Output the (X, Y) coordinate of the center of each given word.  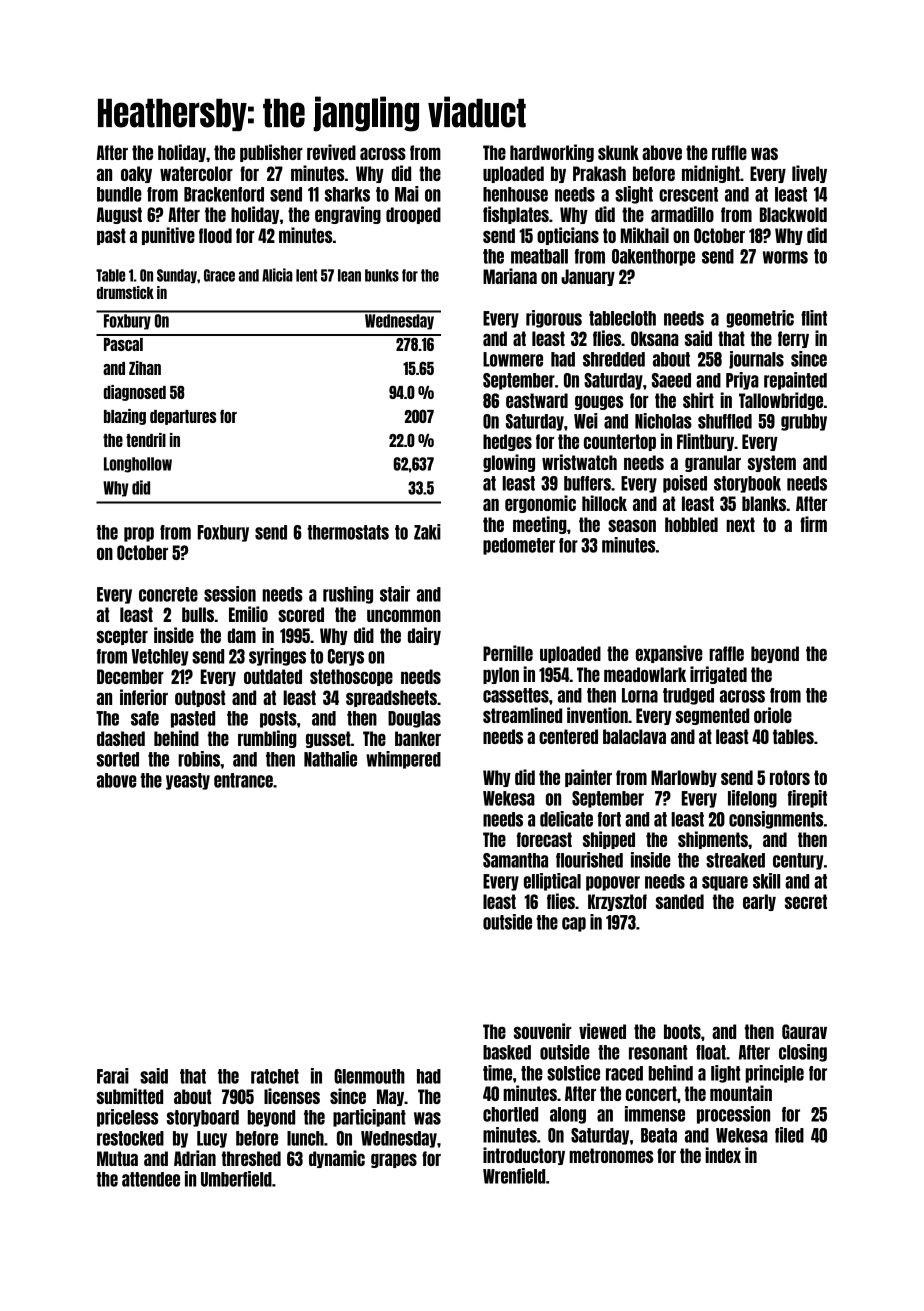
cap (574, 924)
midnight (711, 174)
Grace (219, 275)
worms (785, 257)
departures (183, 417)
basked (507, 1052)
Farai (113, 1076)
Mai (407, 194)
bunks (382, 275)
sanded (680, 901)
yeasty (188, 781)
